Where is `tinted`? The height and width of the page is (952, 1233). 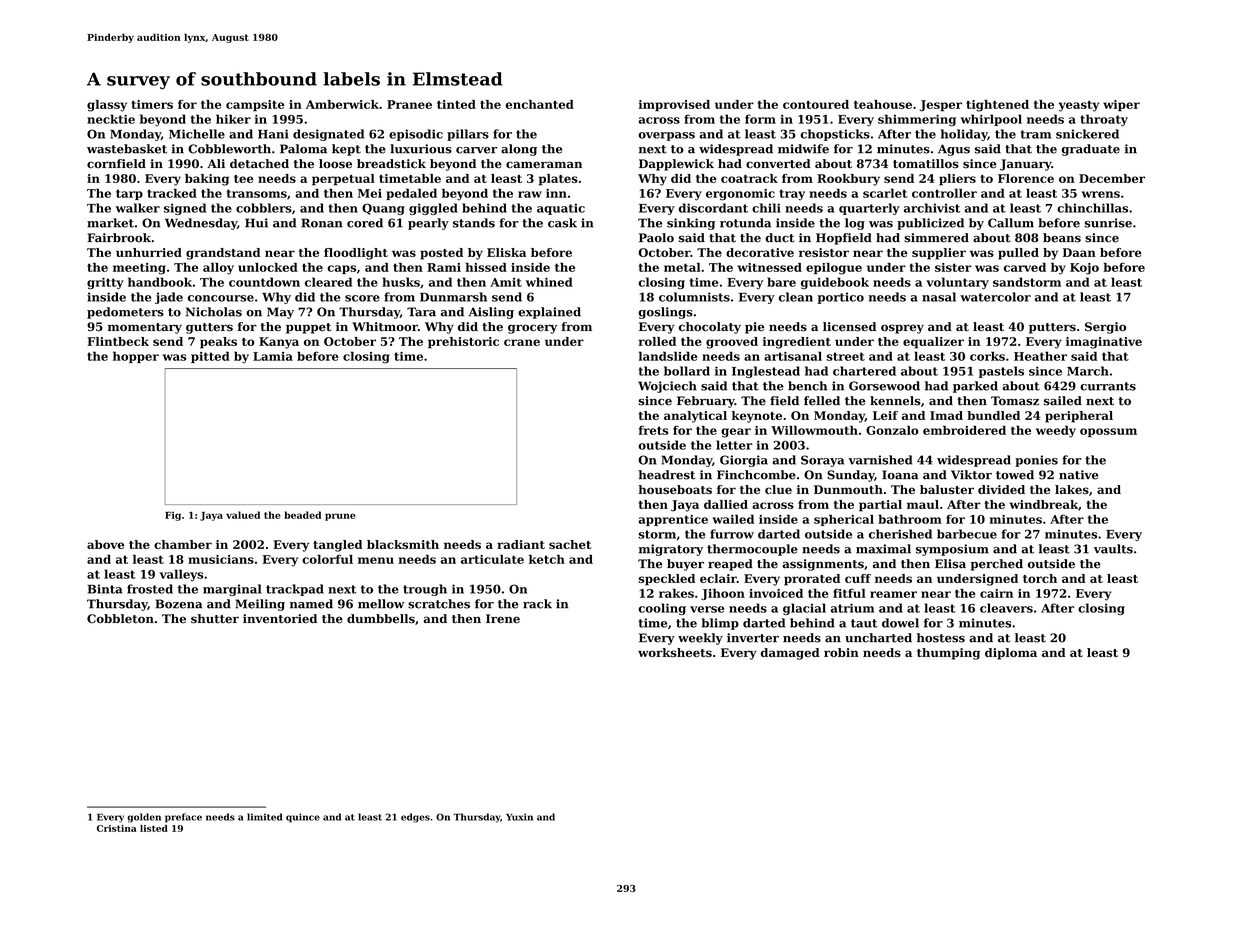
tinted is located at coordinates (456, 104).
